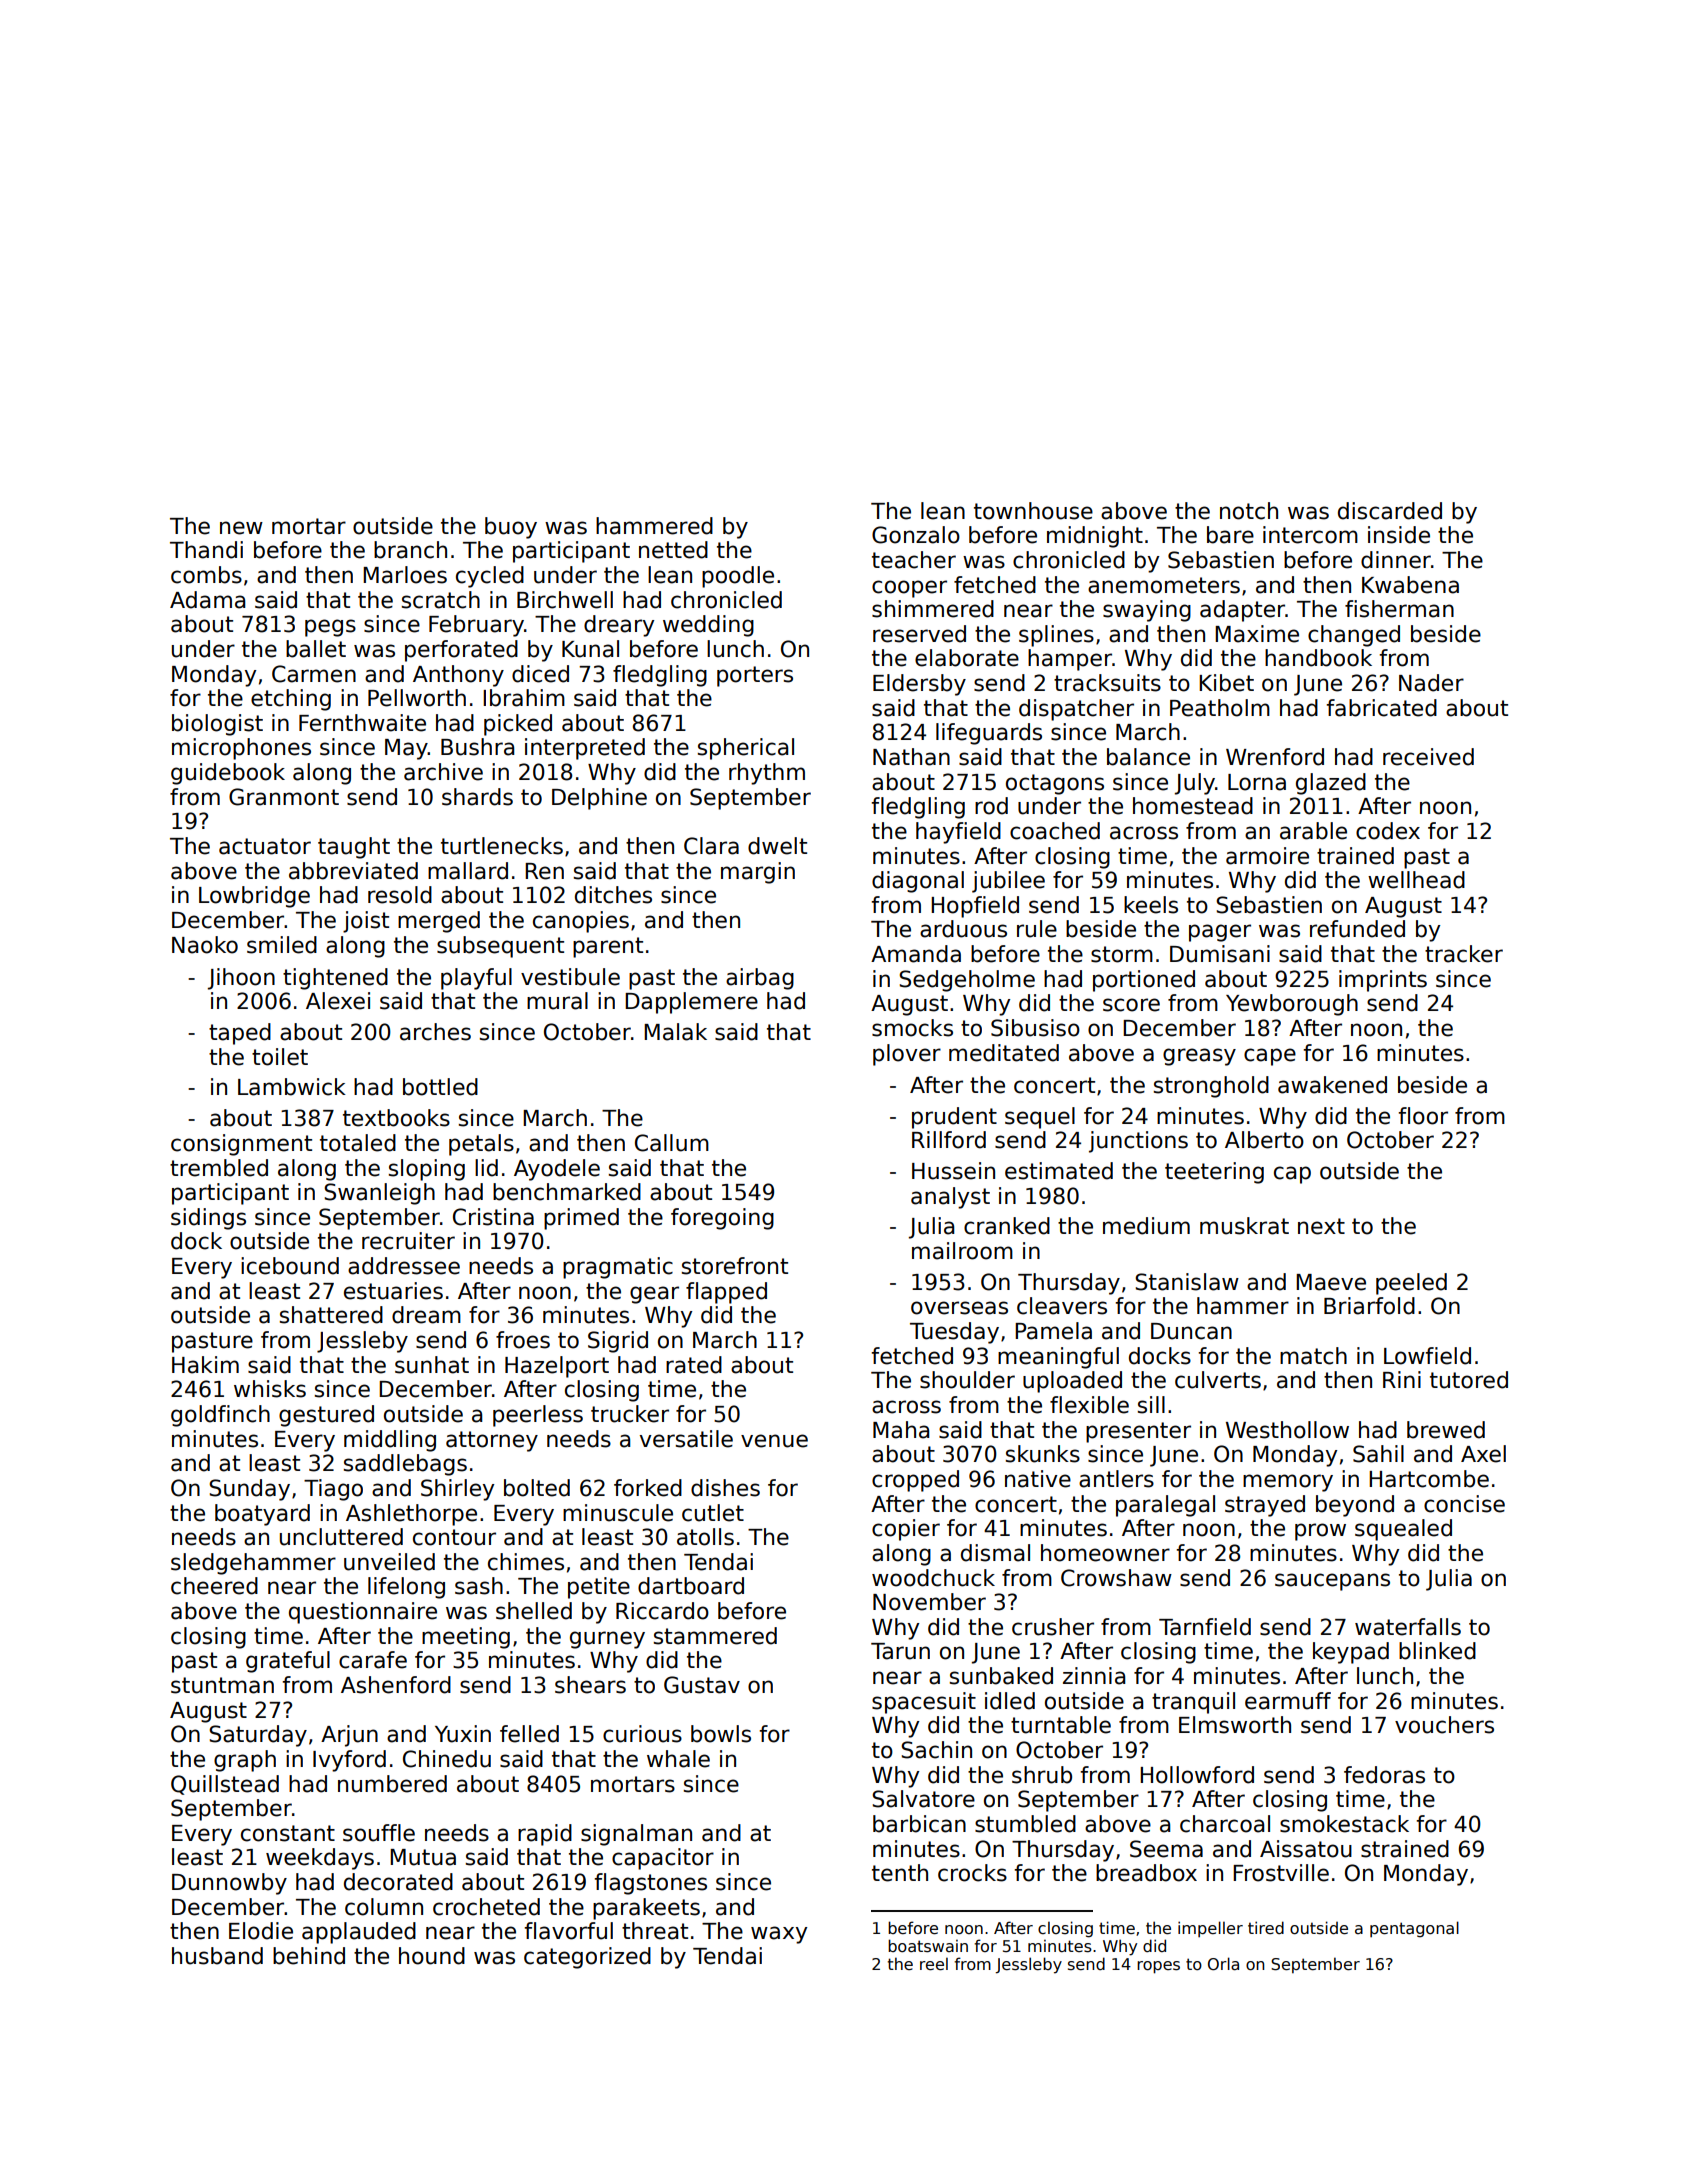  Describe the element at coordinates (919, 685) in the document. I see `Eldersby` at that location.
